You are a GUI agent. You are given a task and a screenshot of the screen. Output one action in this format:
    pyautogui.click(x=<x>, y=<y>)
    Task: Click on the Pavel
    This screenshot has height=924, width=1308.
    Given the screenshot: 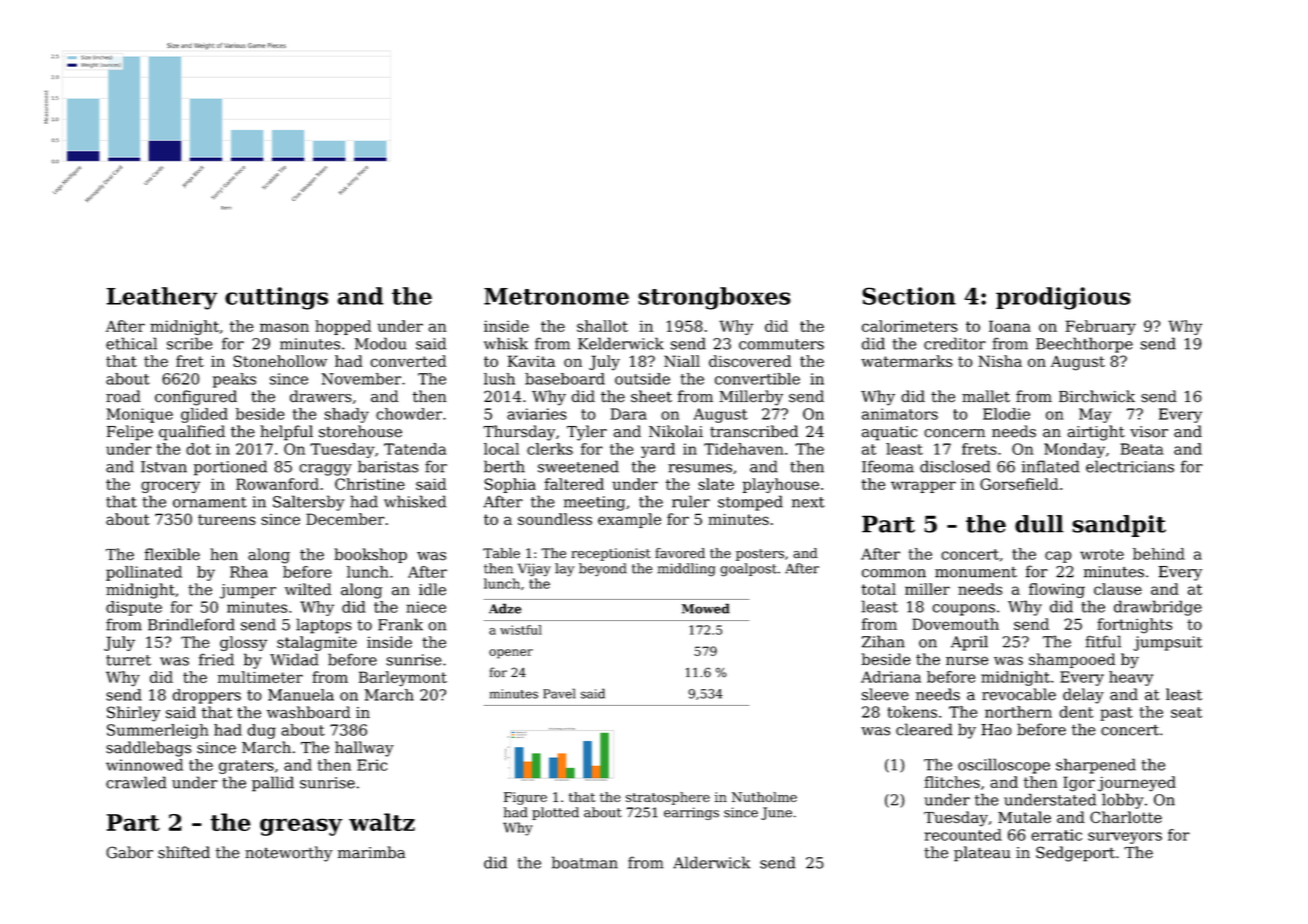 What is the action you would take?
    pyautogui.click(x=559, y=693)
